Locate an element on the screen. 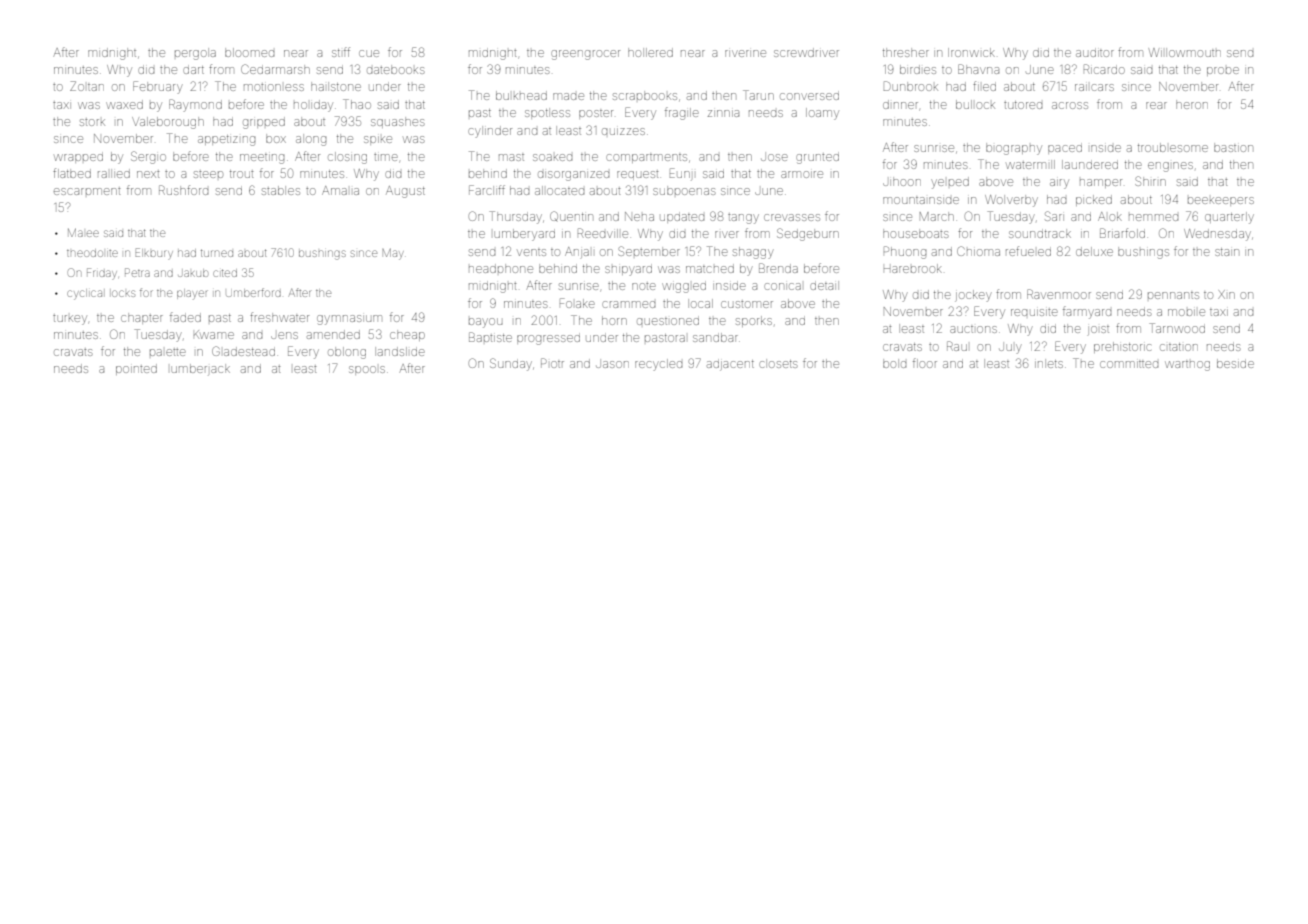  Phuong is located at coordinates (905, 252).
